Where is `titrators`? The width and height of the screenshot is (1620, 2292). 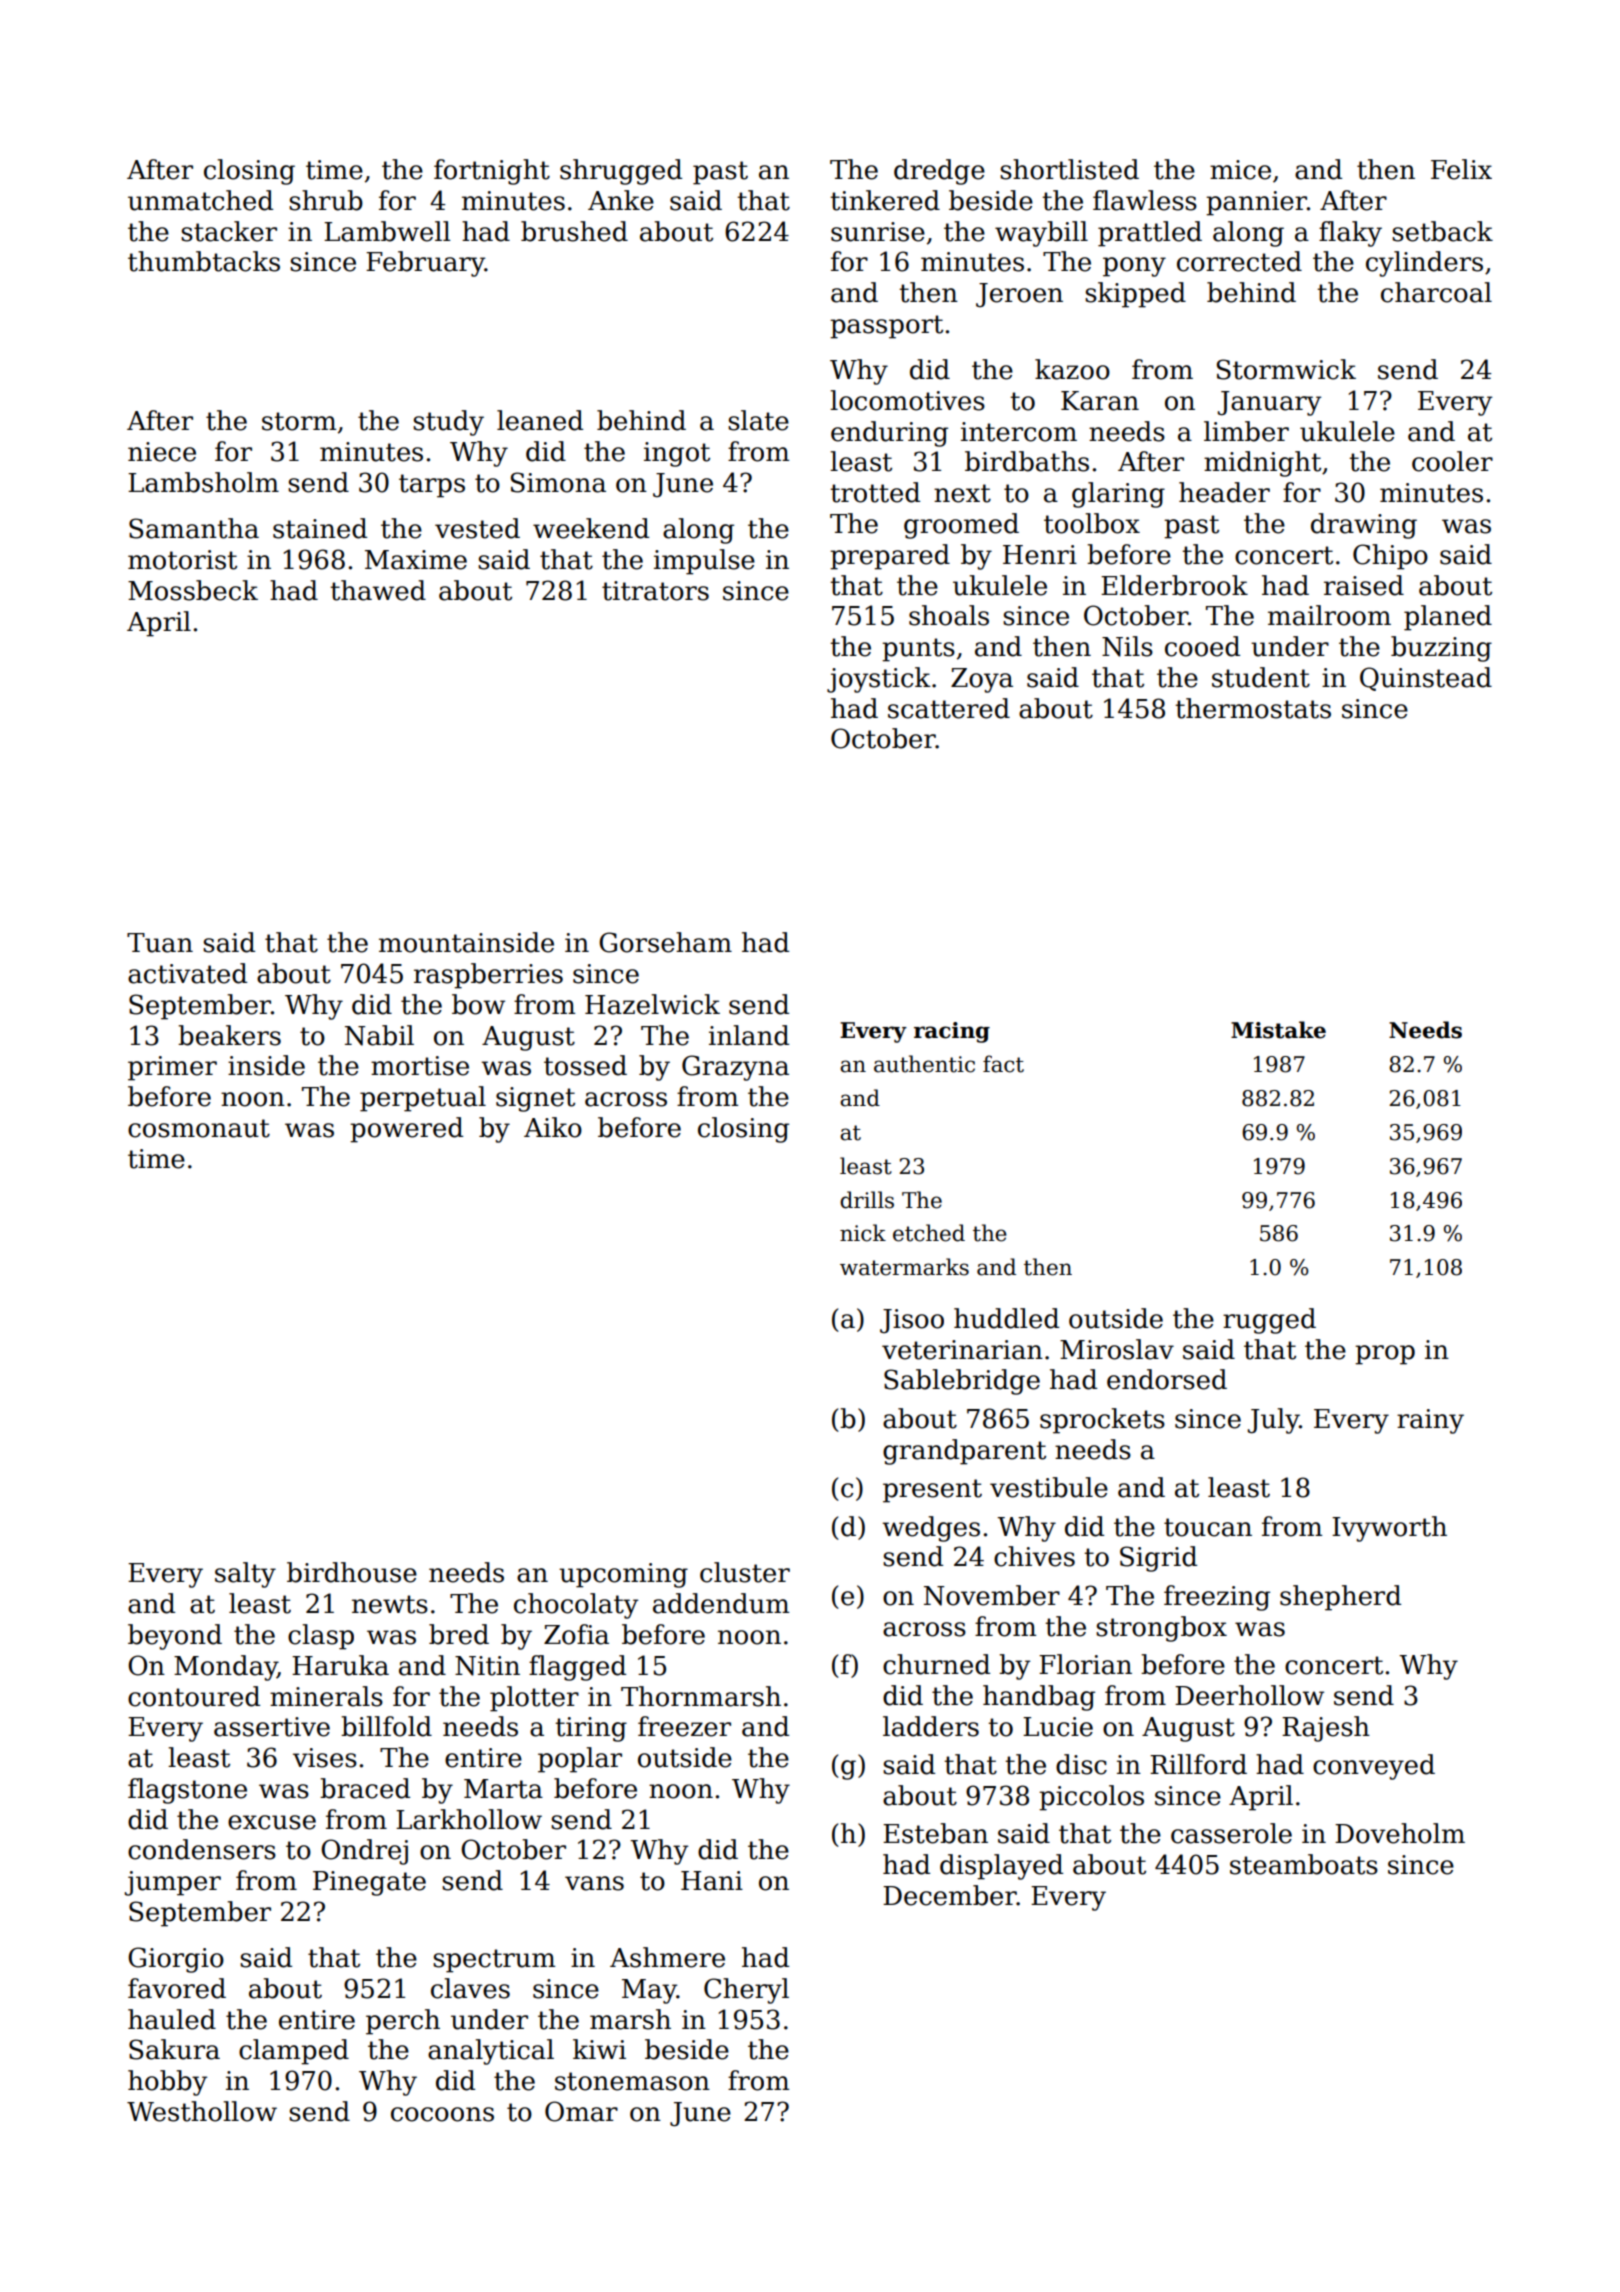
titrators is located at coordinates (655, 591).
